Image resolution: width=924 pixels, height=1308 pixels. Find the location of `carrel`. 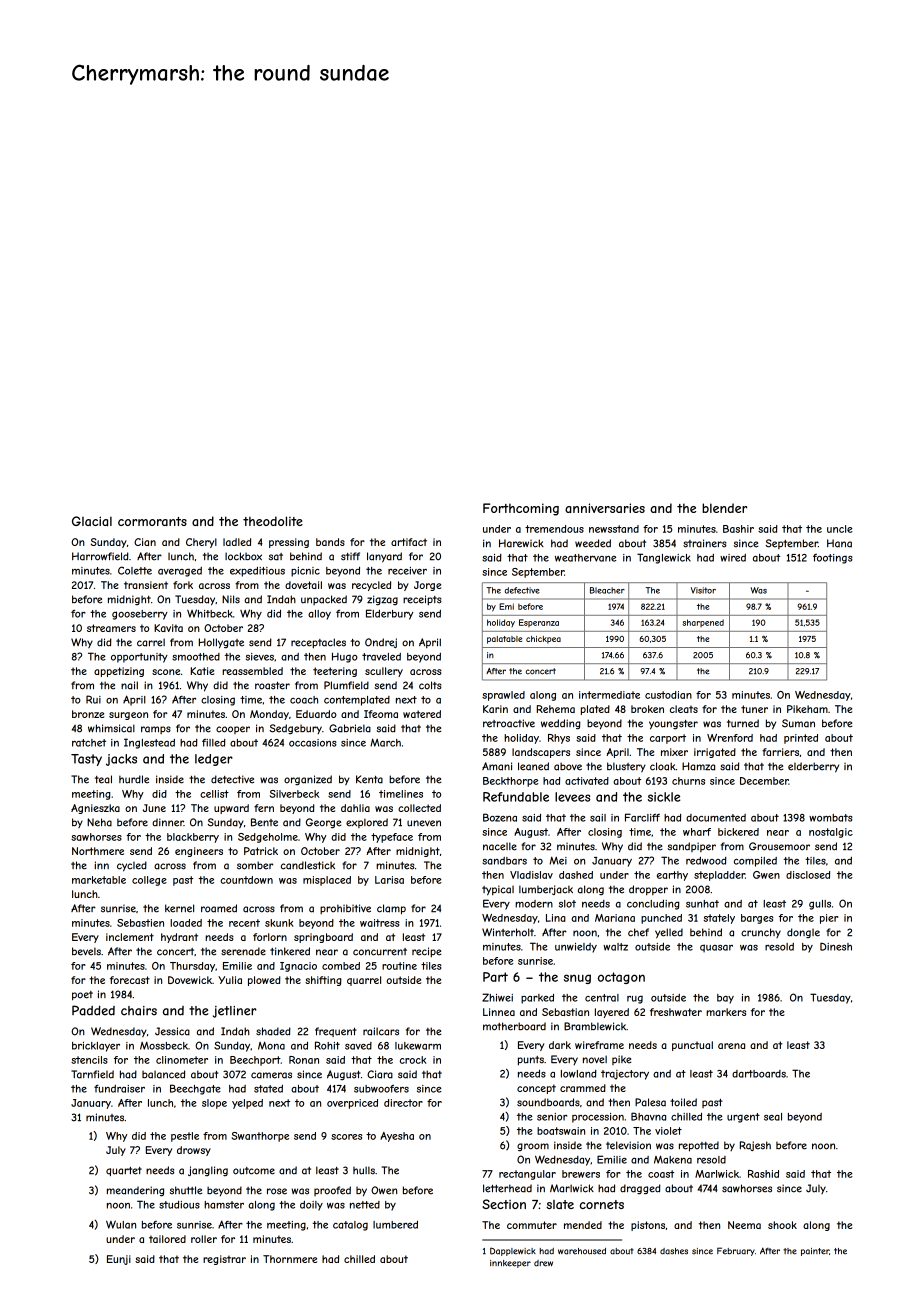

carrel is located at coordinates (151, 642).
